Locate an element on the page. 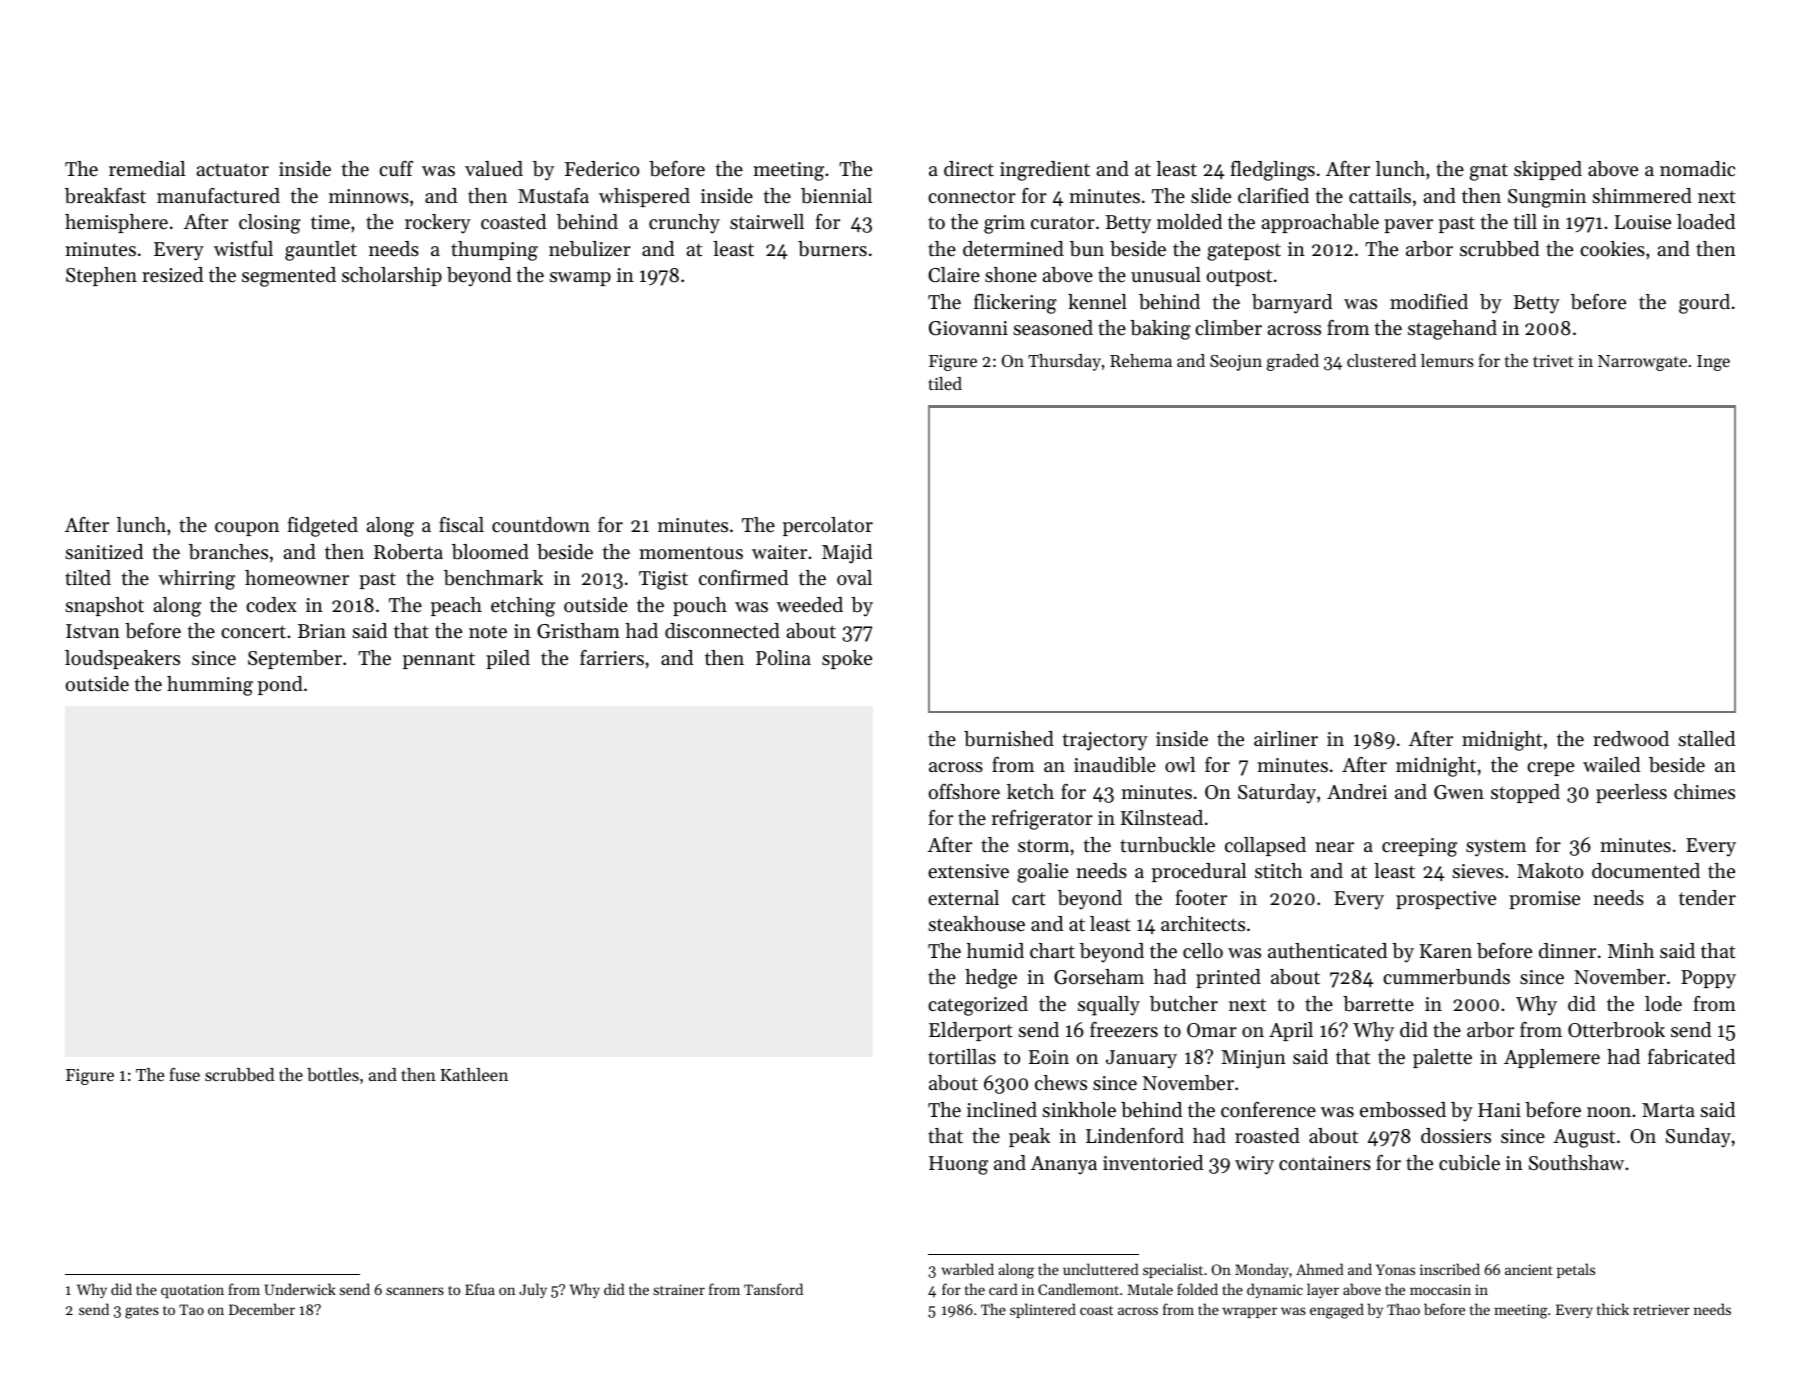 The image size is (1801, 1392). bottles is located at coordinates (333, 1074).
